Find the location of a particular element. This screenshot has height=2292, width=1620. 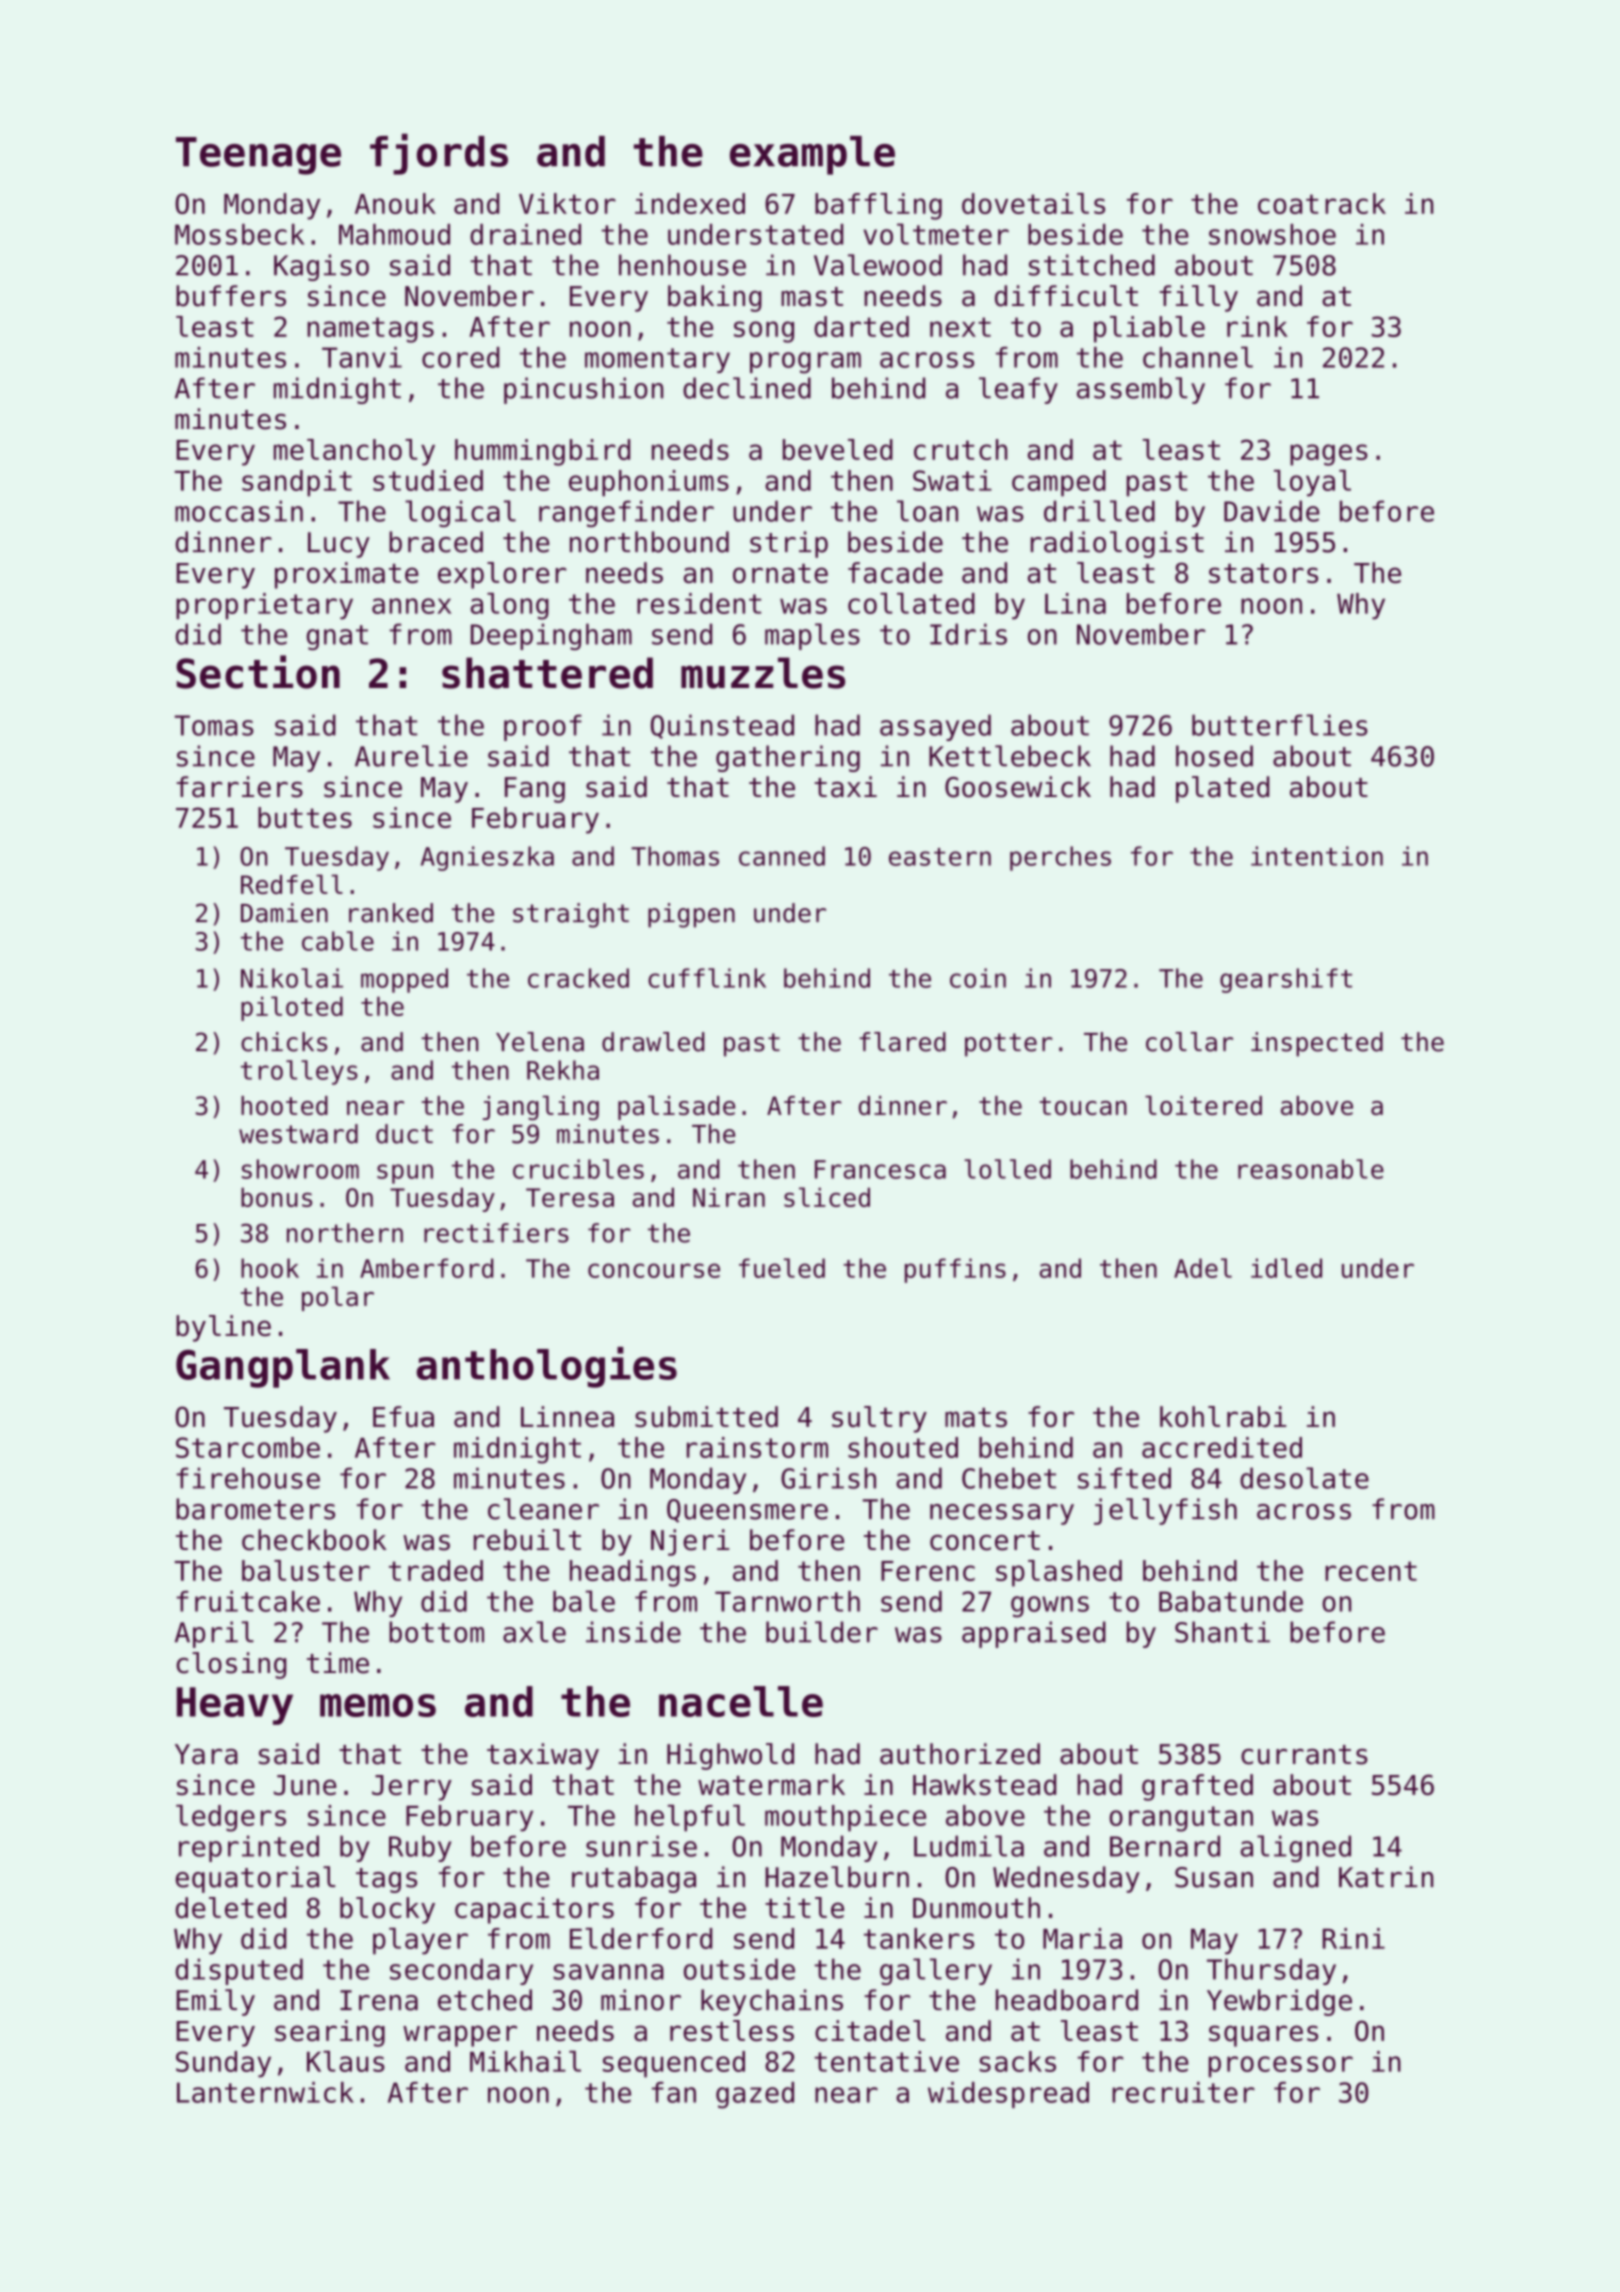

deleted is located at coordinates (231, 1907).
